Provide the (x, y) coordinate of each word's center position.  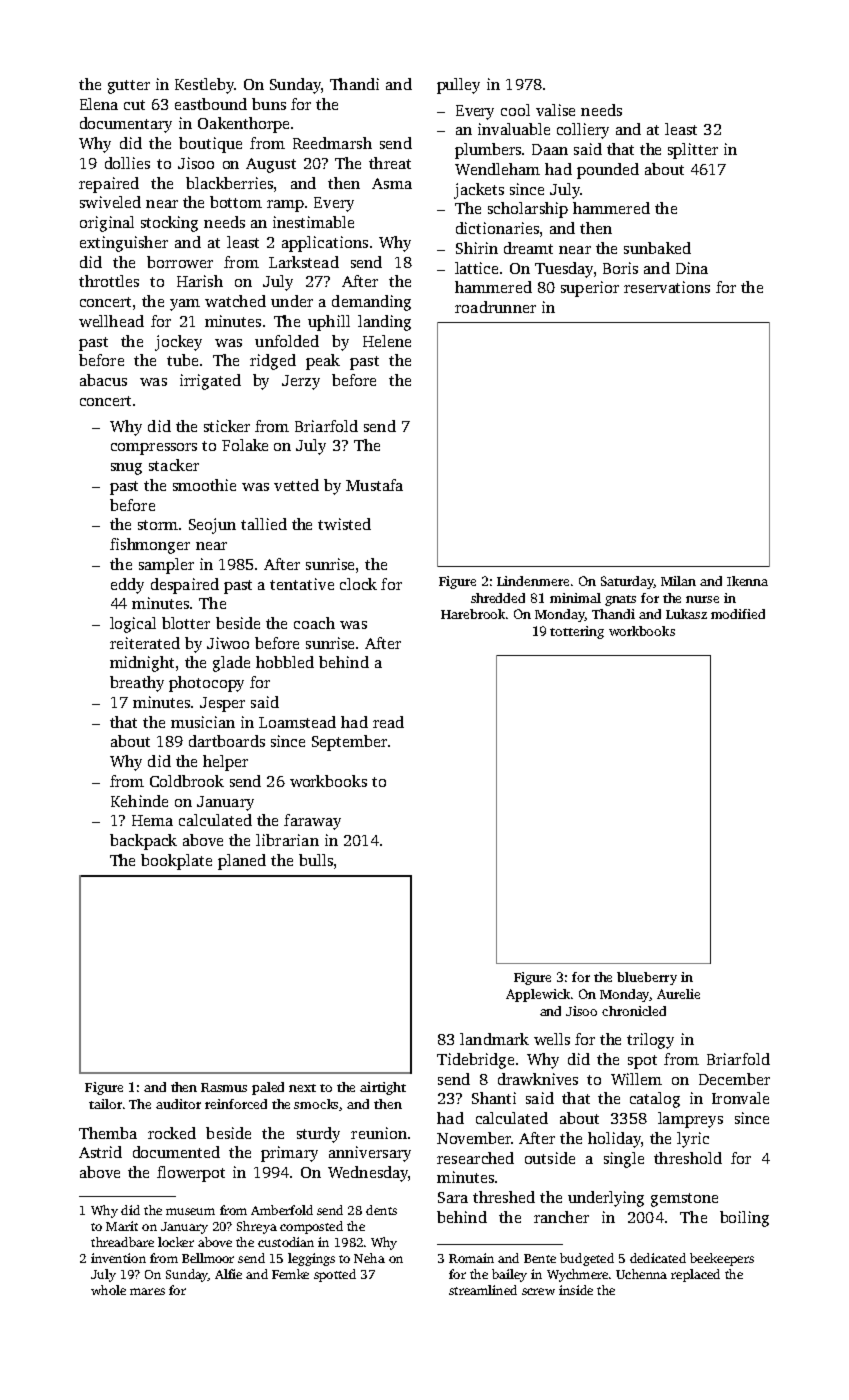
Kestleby (204, 86)
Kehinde (139, 801)
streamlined (483, 1290)
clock (358, 584)
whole (108, 1290)
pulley (458, 86)
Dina (692, 268)
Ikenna (747, 581)
